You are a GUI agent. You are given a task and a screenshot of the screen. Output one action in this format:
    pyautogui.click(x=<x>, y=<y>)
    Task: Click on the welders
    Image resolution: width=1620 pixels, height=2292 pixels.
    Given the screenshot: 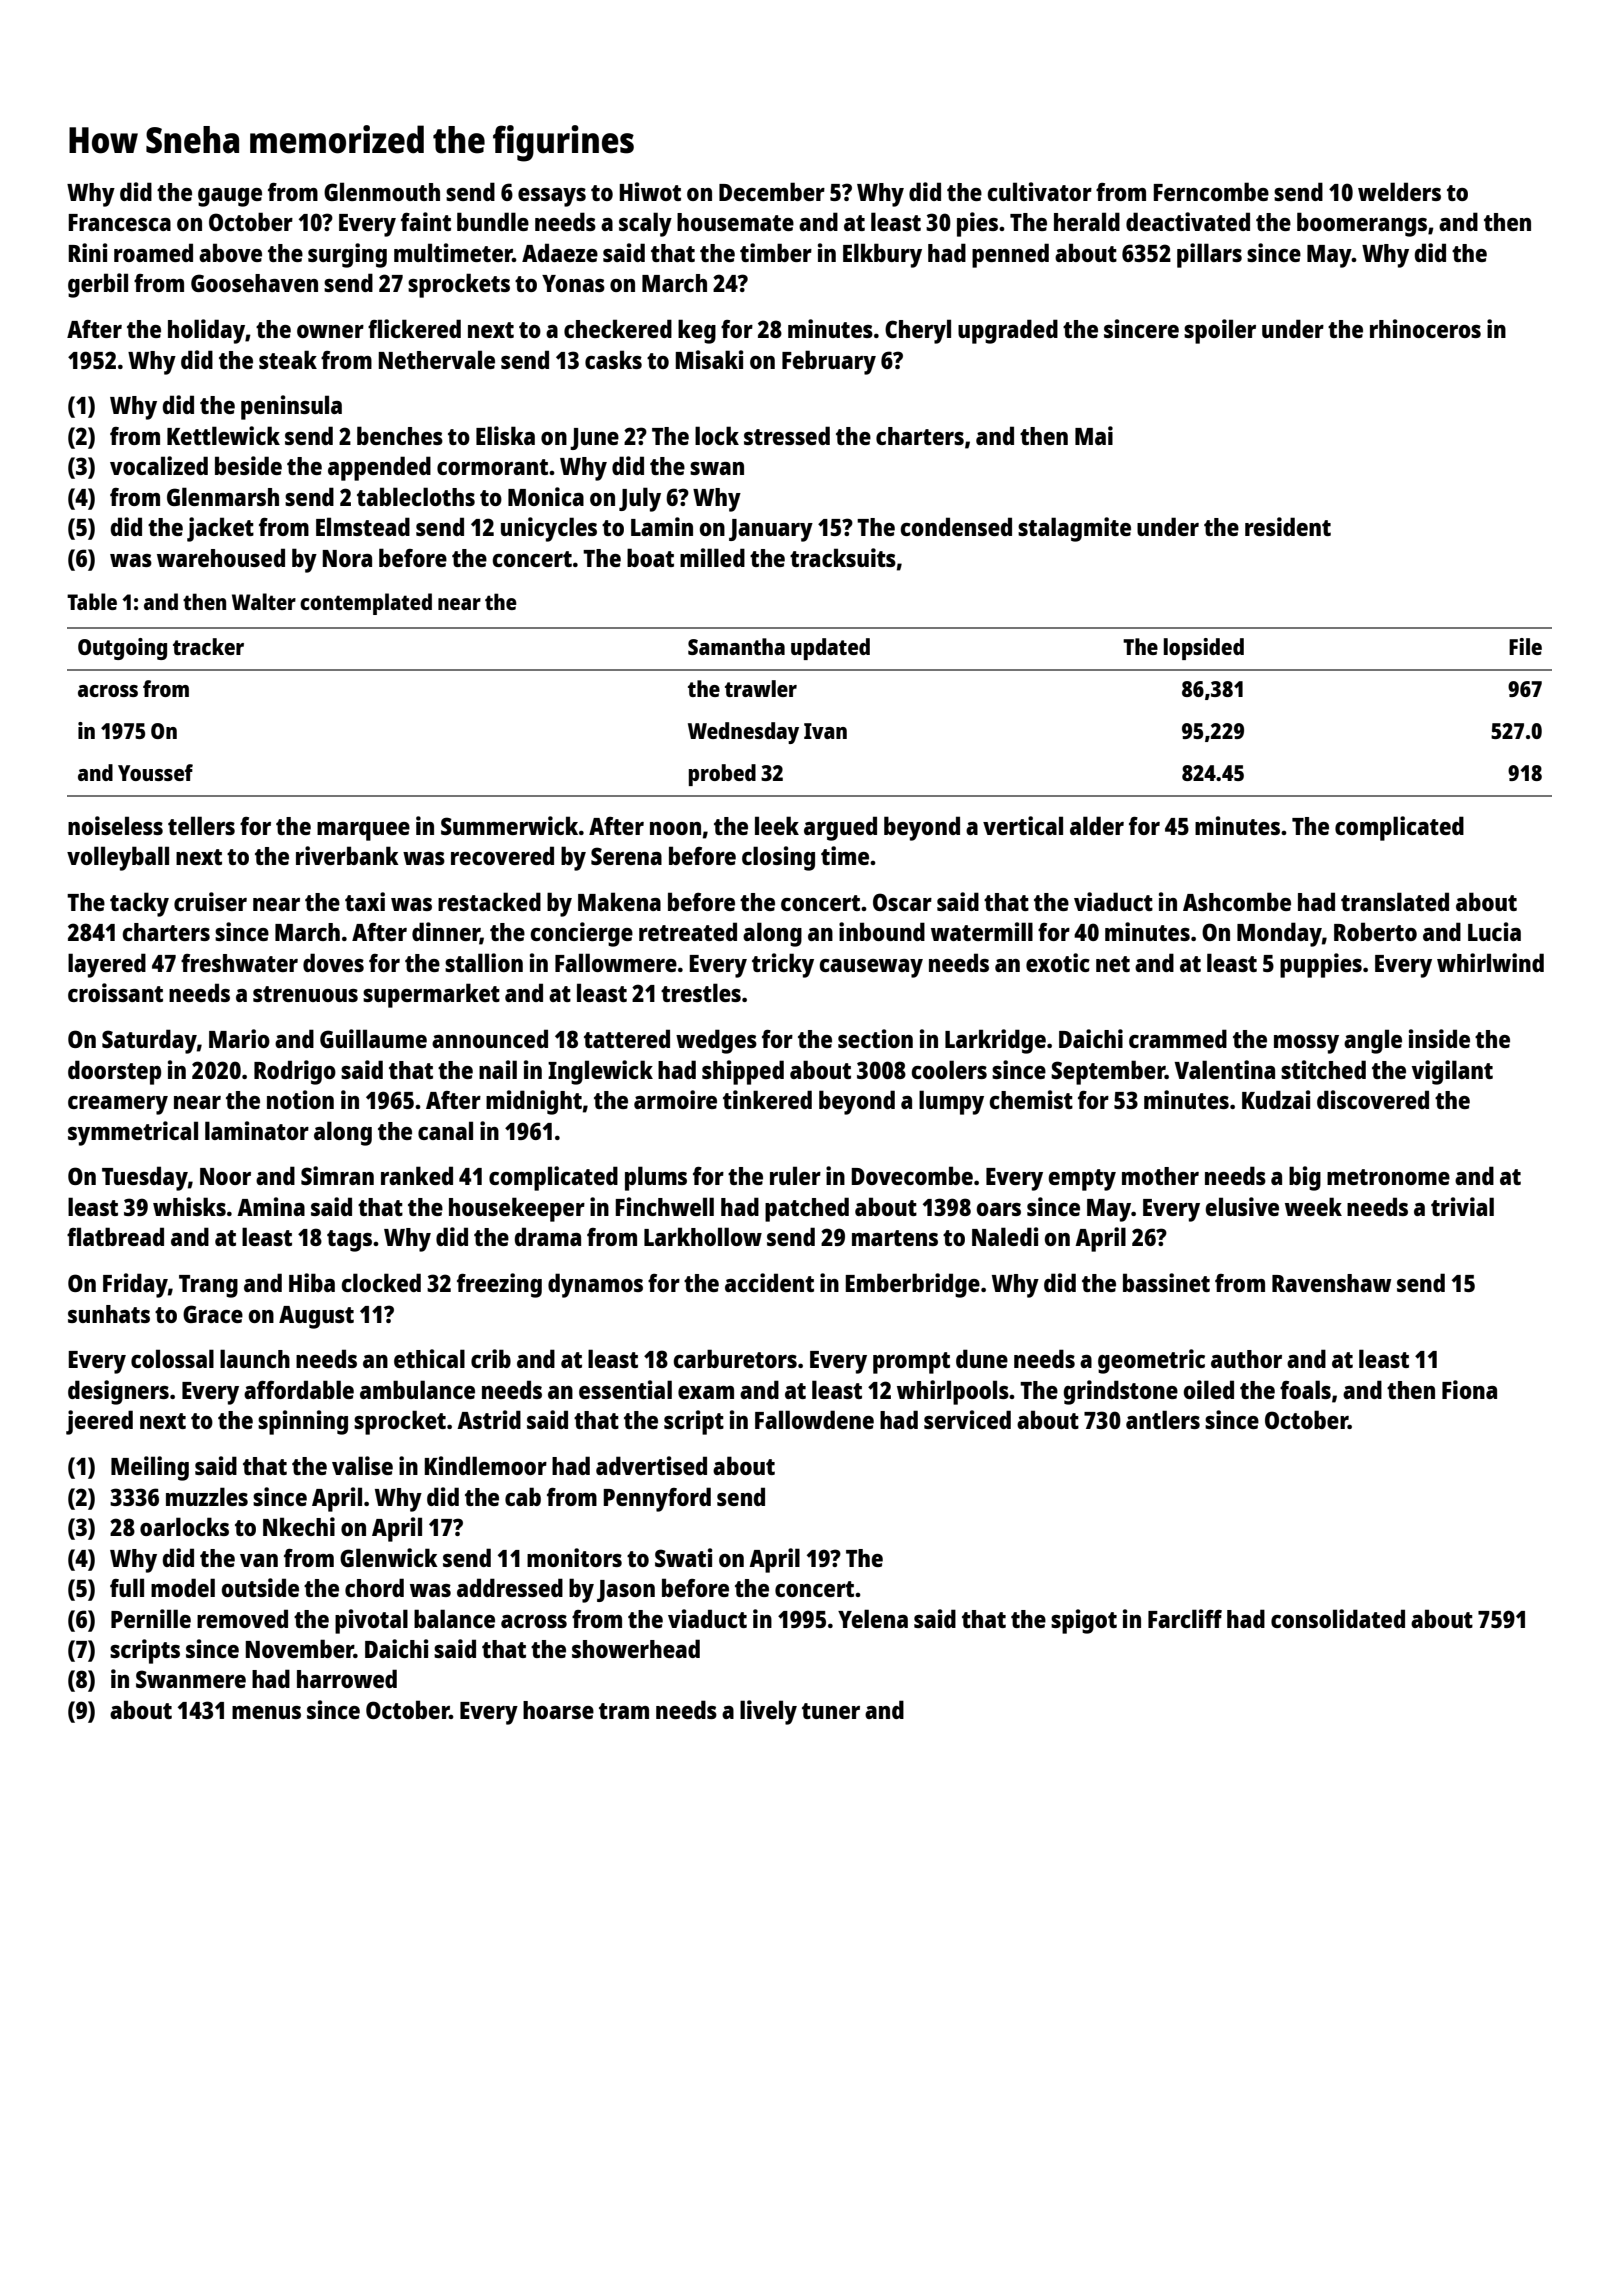 What is the action you would take?
    pyautogui.click(x=1399, y=191)
